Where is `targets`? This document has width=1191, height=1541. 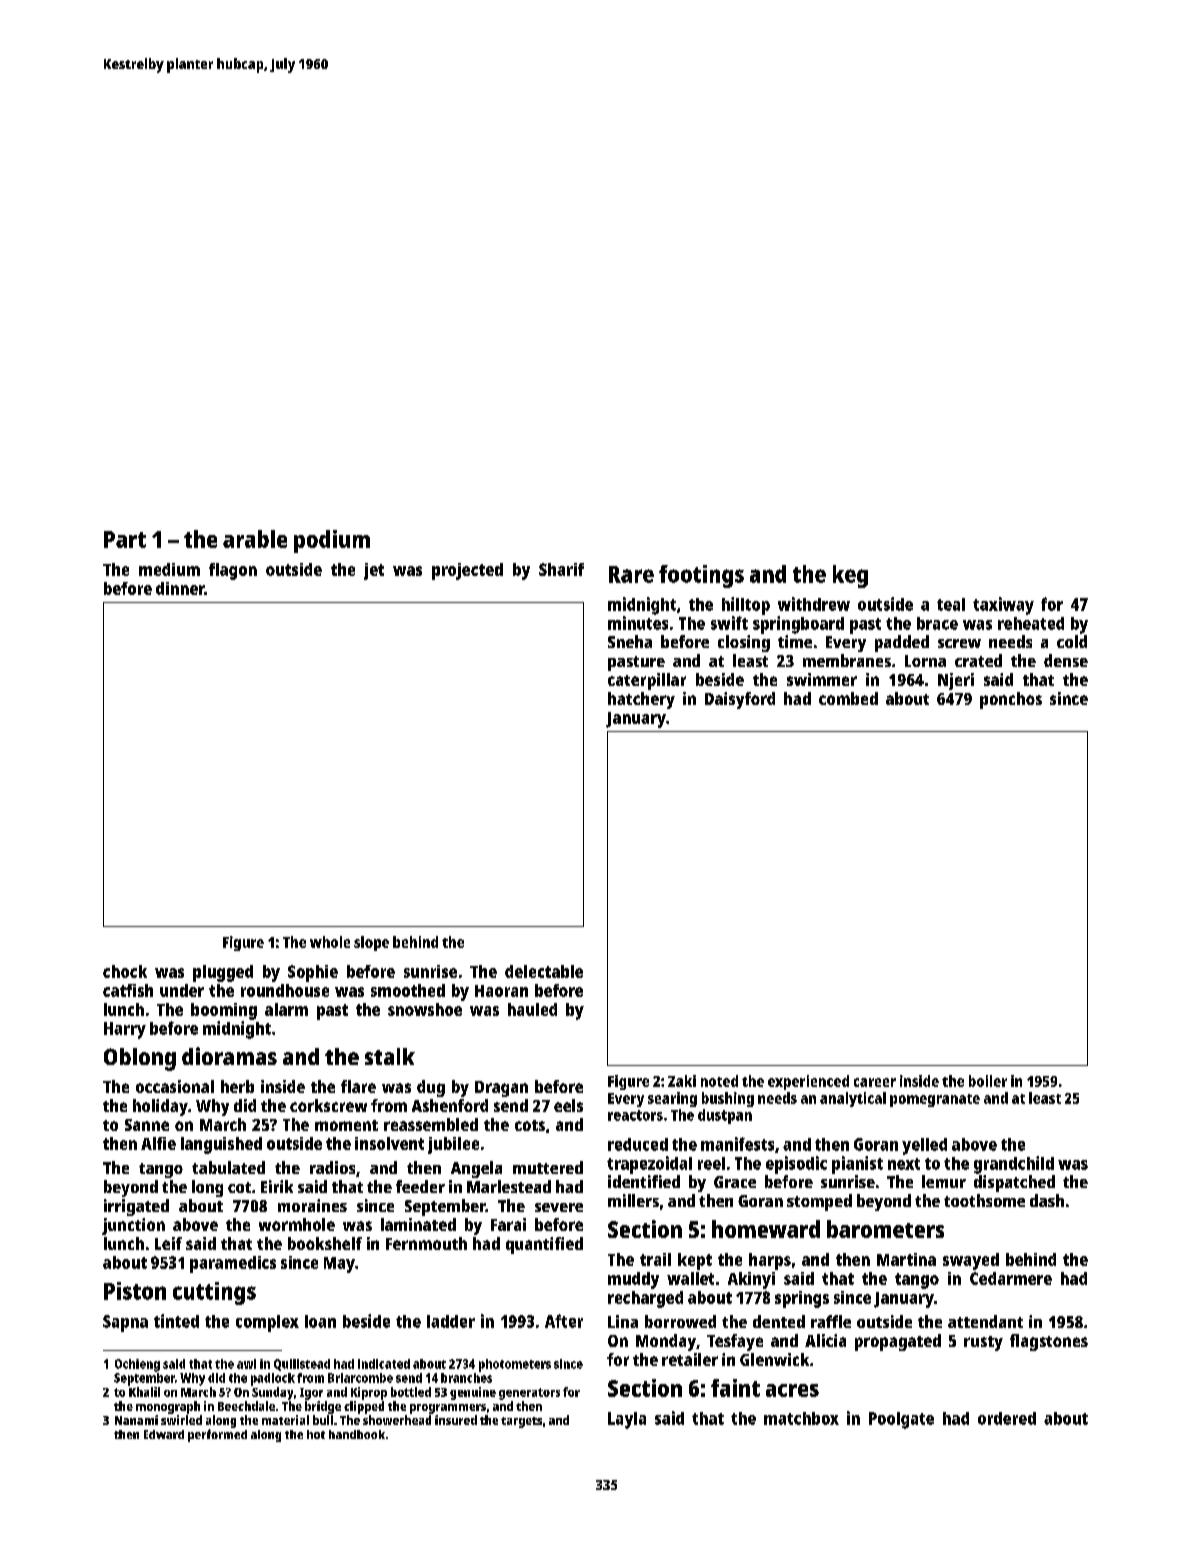
targets is located at coordinates (521, 1422).
